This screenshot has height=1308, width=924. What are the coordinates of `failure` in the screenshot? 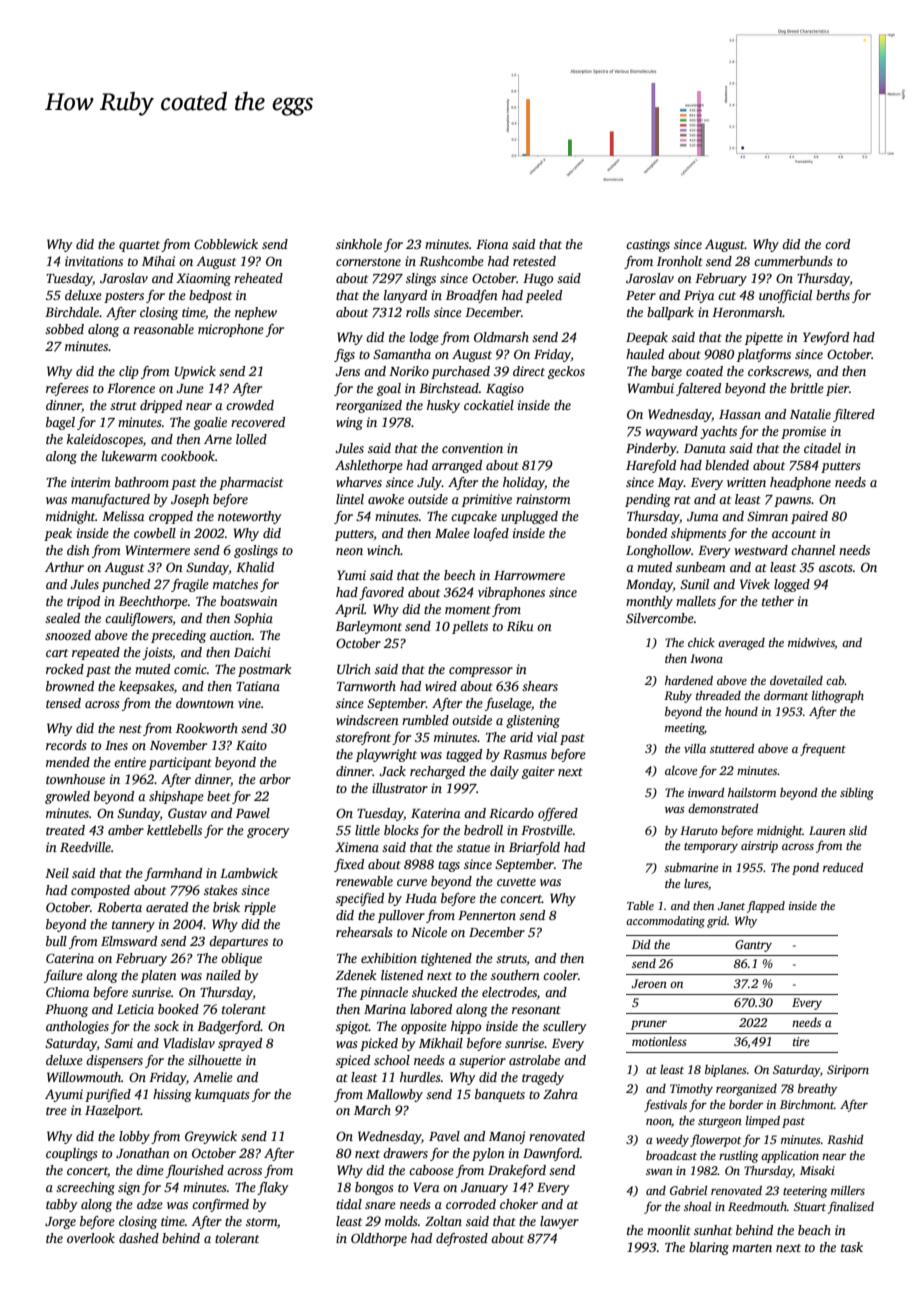 It's located at (63, 976).
